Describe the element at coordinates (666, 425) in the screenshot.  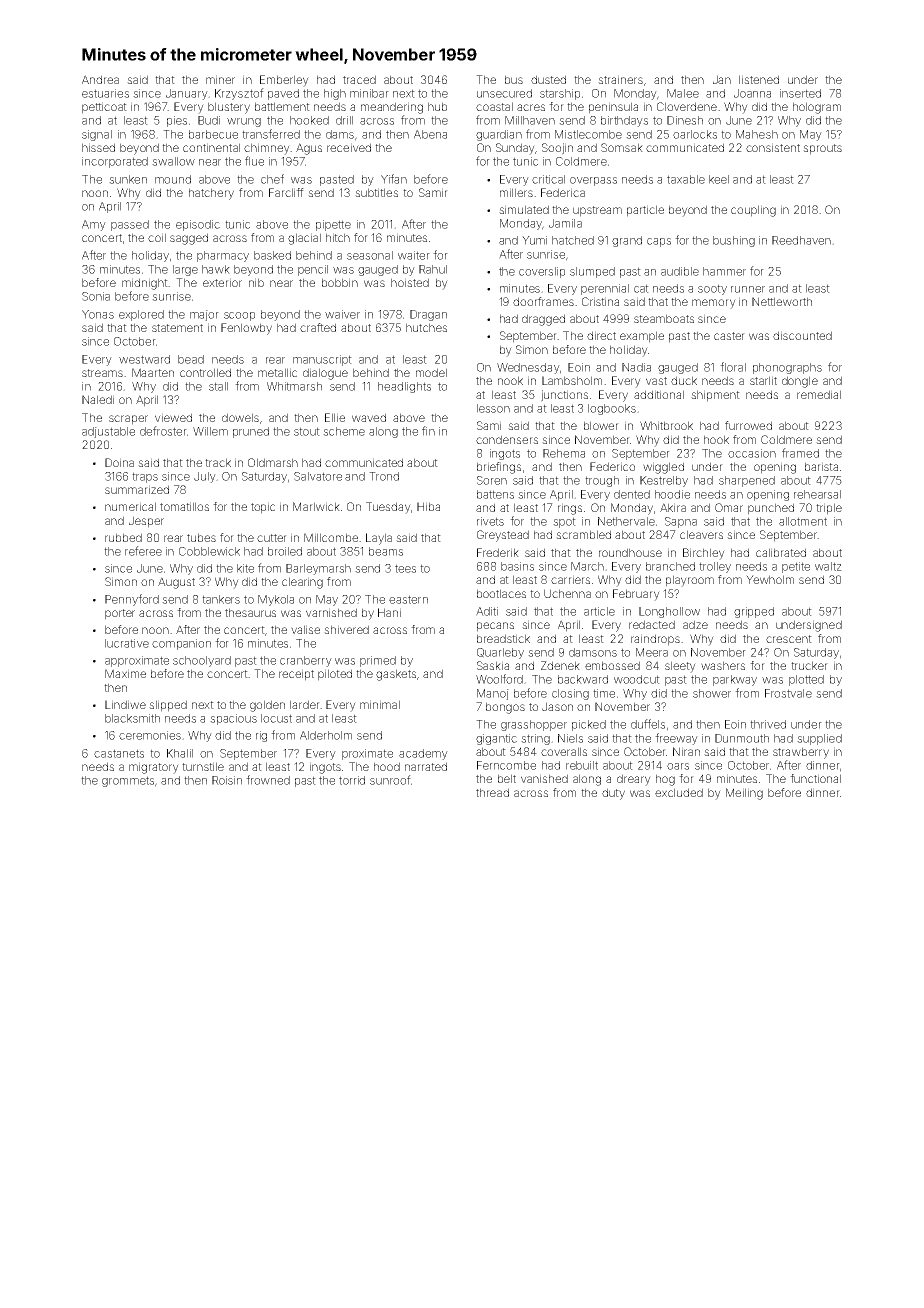
I see `Whitbrook` at that location.
